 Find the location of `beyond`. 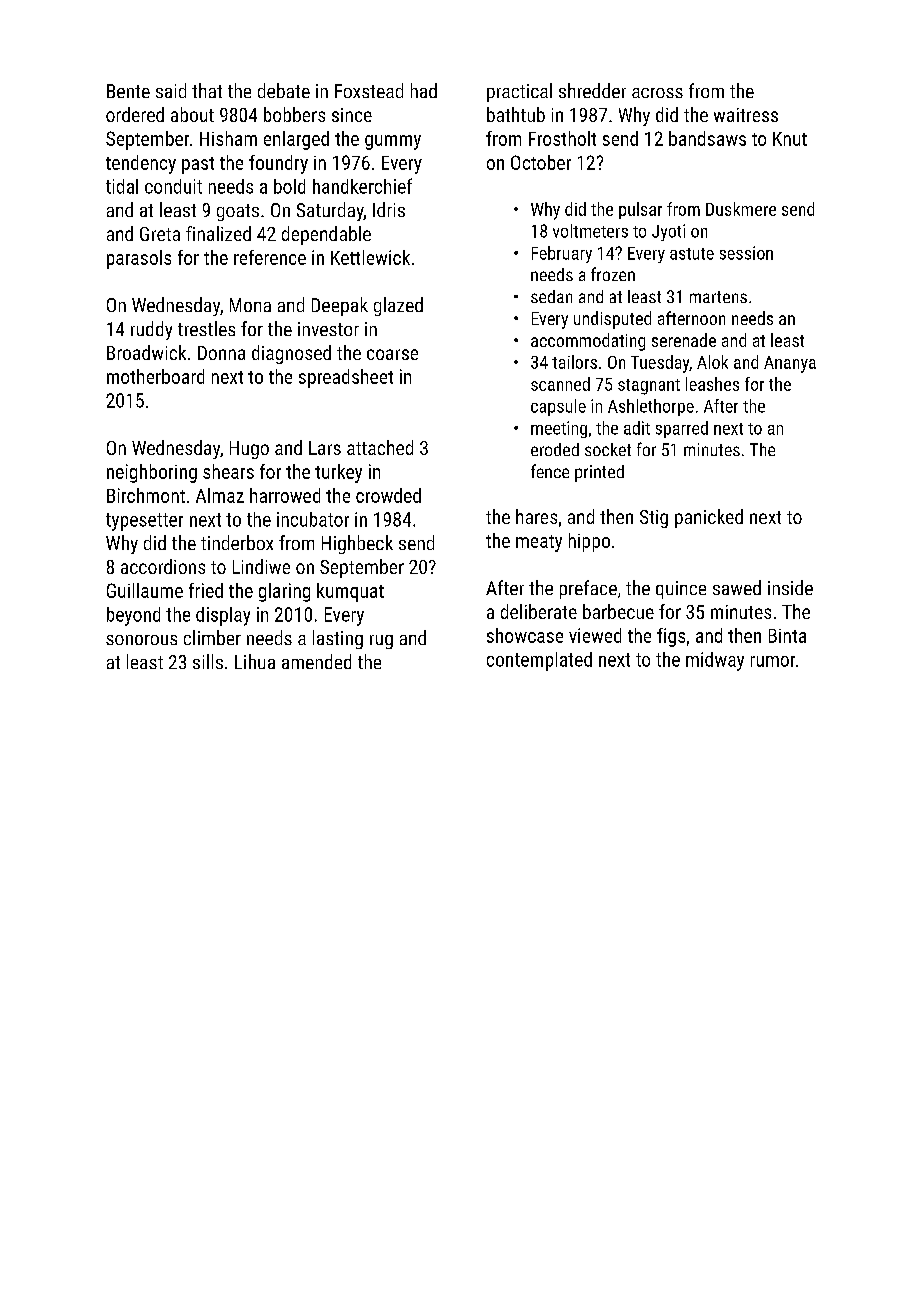

beyond is located at coordinates (133, 616).
